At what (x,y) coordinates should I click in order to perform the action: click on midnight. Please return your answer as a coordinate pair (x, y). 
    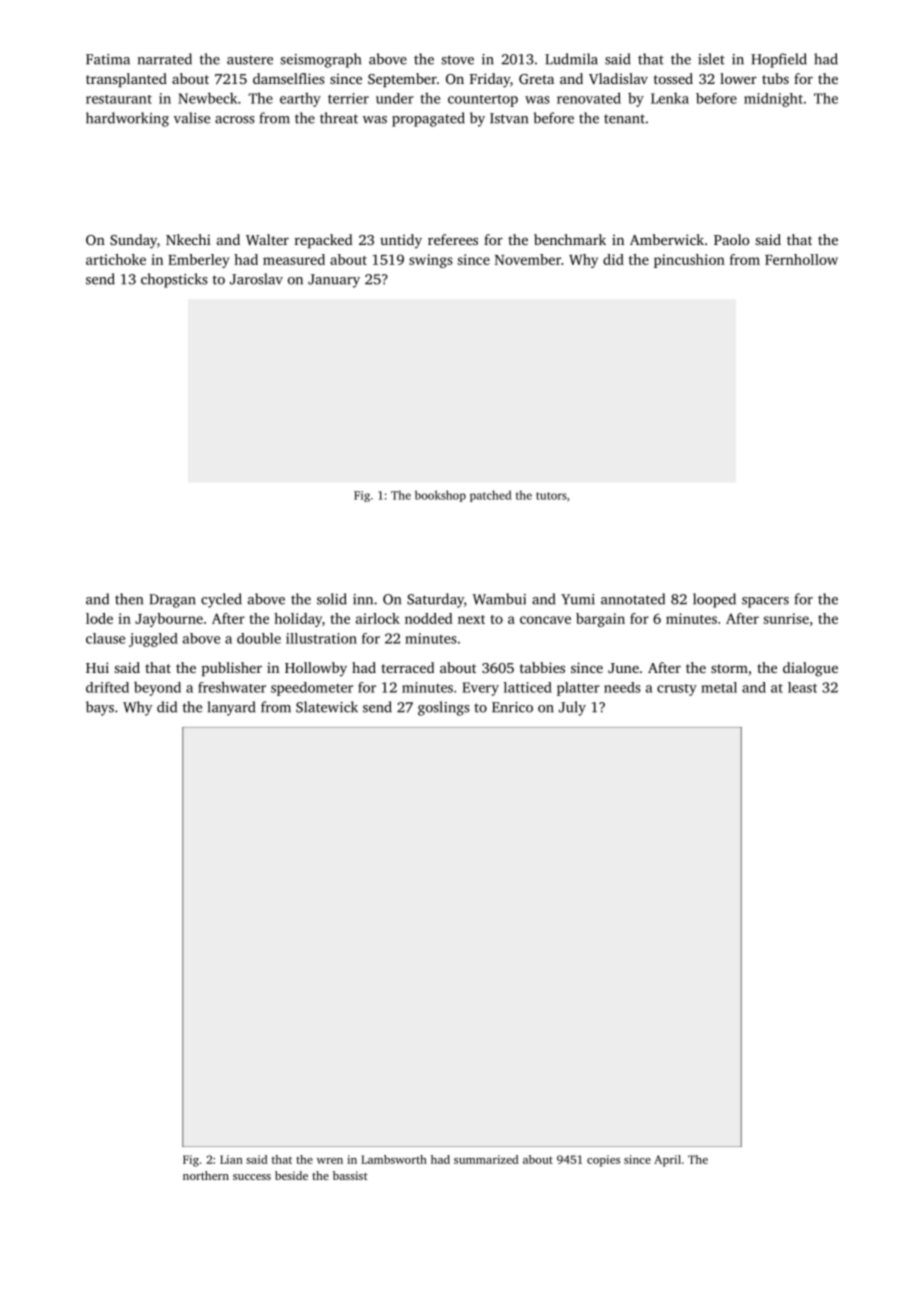
    Looking at the image, I should click on (773, 100).
